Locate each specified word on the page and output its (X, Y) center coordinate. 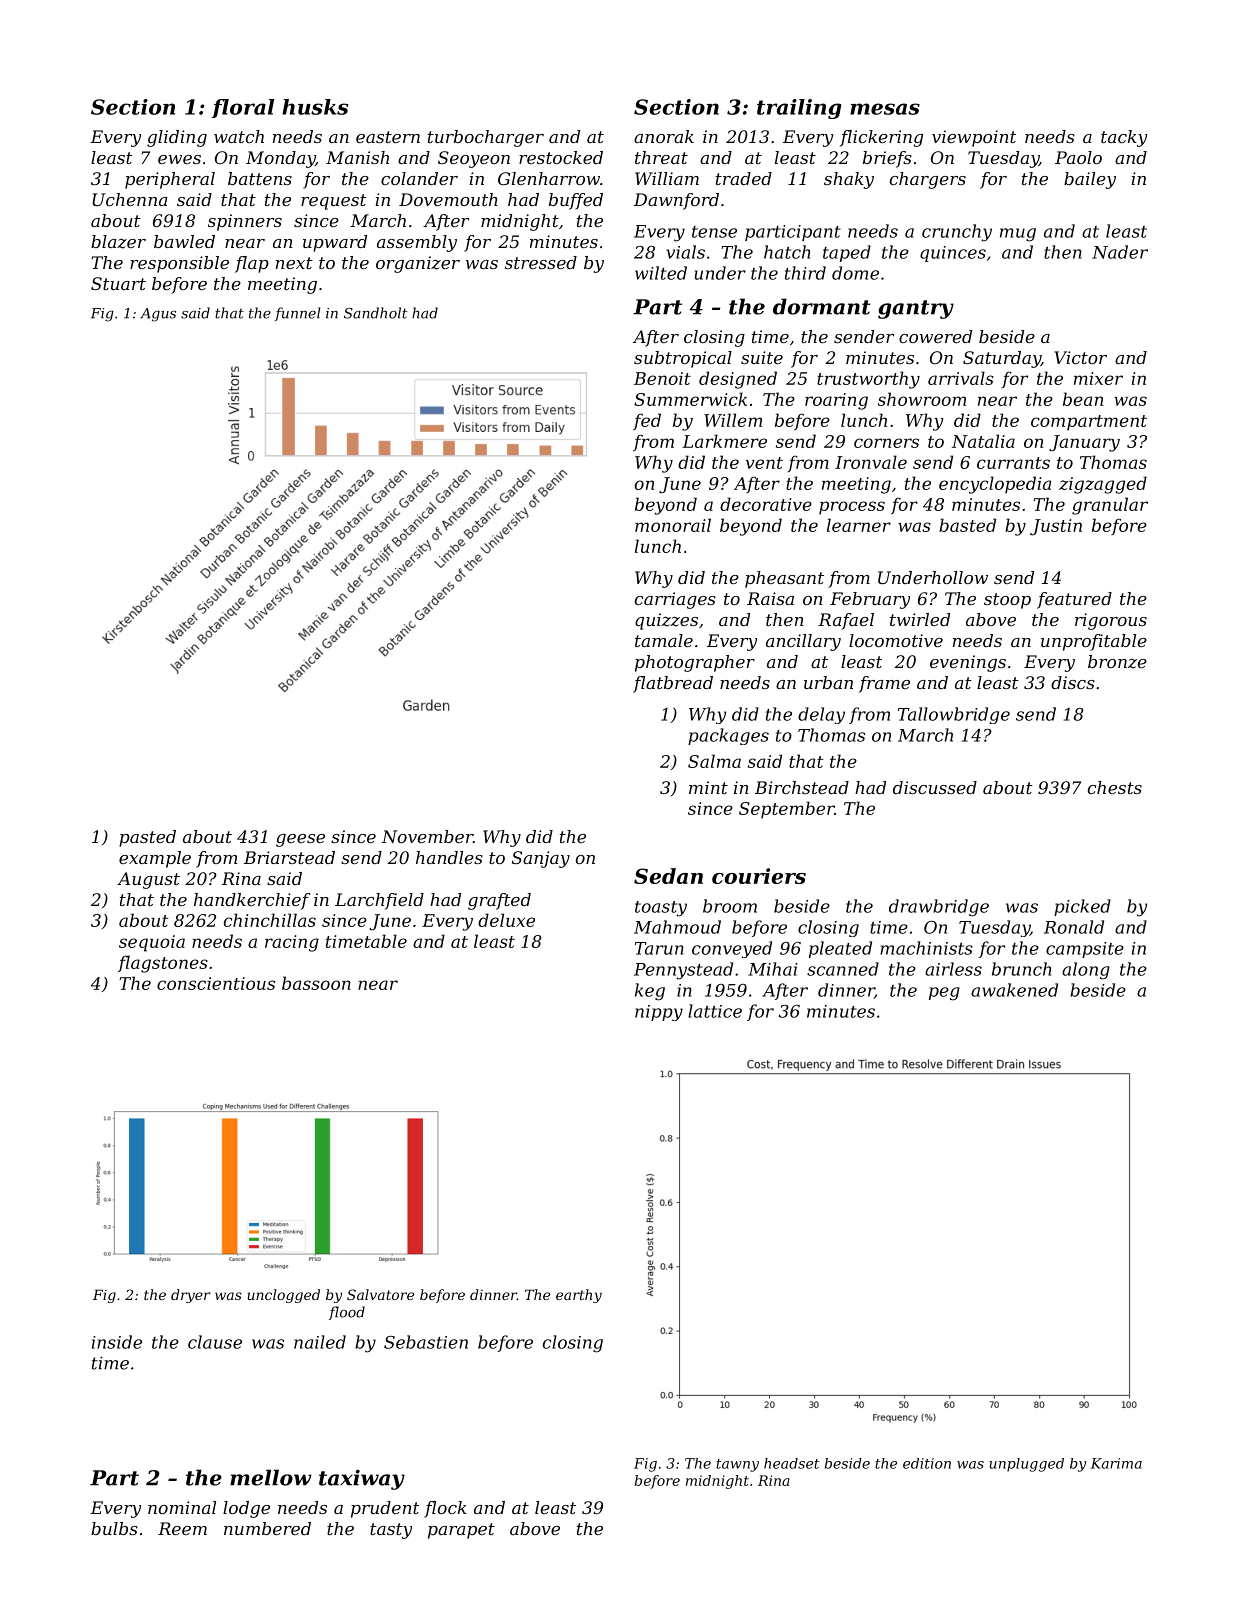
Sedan (668, 876)
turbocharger (486, 138)
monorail (673, 525)
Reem (182, 1528)
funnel (297, 314)
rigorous (1111, 621)
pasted (147, 838)
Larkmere (724, 441)
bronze (1117, 662)
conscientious (216, 983)
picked (1082, 907)
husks (315, 107)
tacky (1124, 138)
